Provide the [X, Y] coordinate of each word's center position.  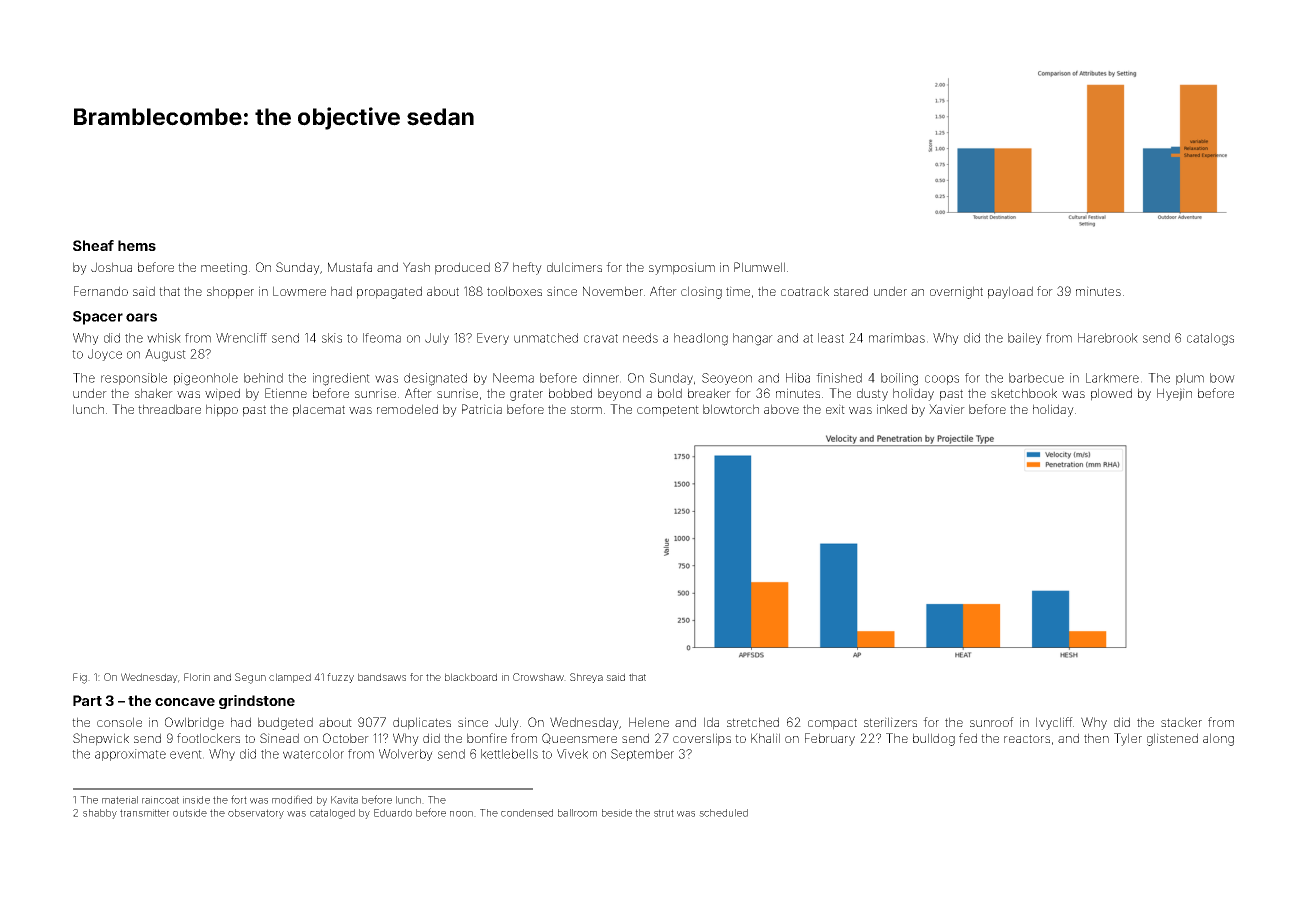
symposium [682, 268]
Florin [197, 677]
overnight [956, 292]
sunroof [992, 722]
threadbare [169, 409]
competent [668, 411]
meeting [224, 268]
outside [190, 813]
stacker [1181, 722]
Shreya [586, 678]
